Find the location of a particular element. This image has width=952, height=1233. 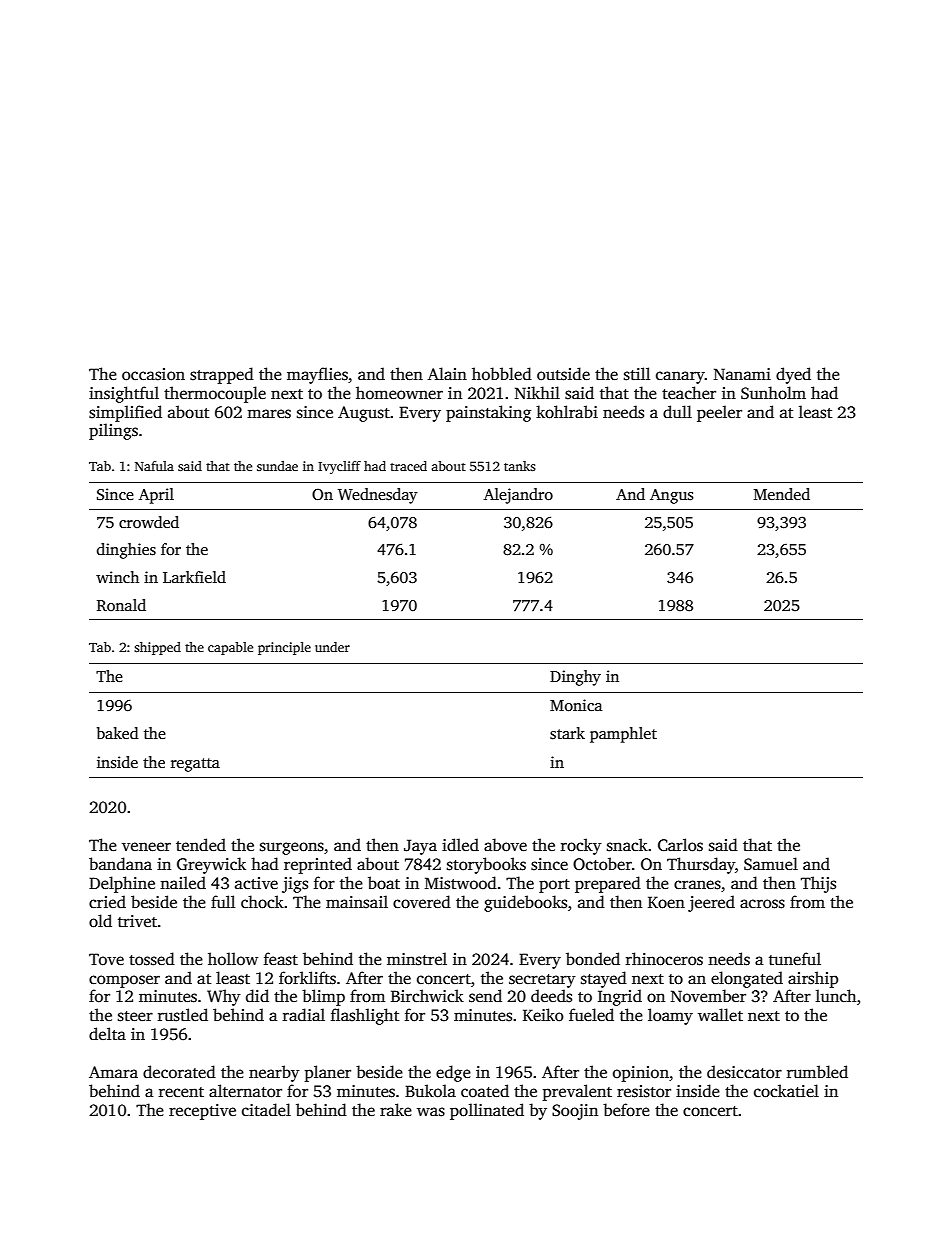

sundae is located at coordinates (277, 466).
